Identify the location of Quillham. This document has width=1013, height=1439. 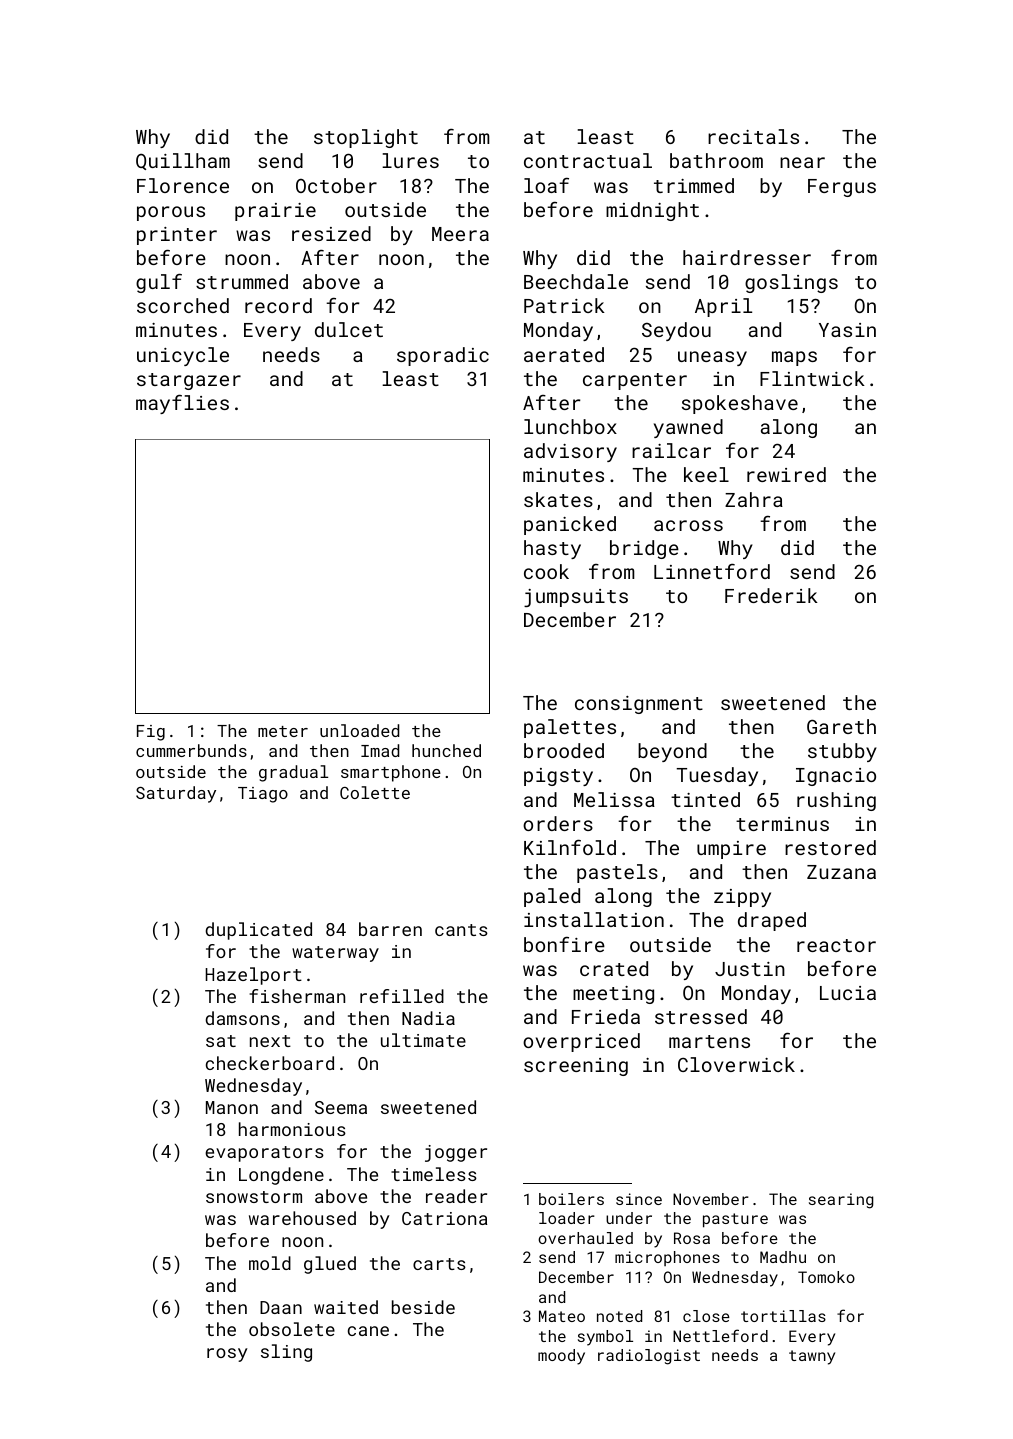
(183, 161).
